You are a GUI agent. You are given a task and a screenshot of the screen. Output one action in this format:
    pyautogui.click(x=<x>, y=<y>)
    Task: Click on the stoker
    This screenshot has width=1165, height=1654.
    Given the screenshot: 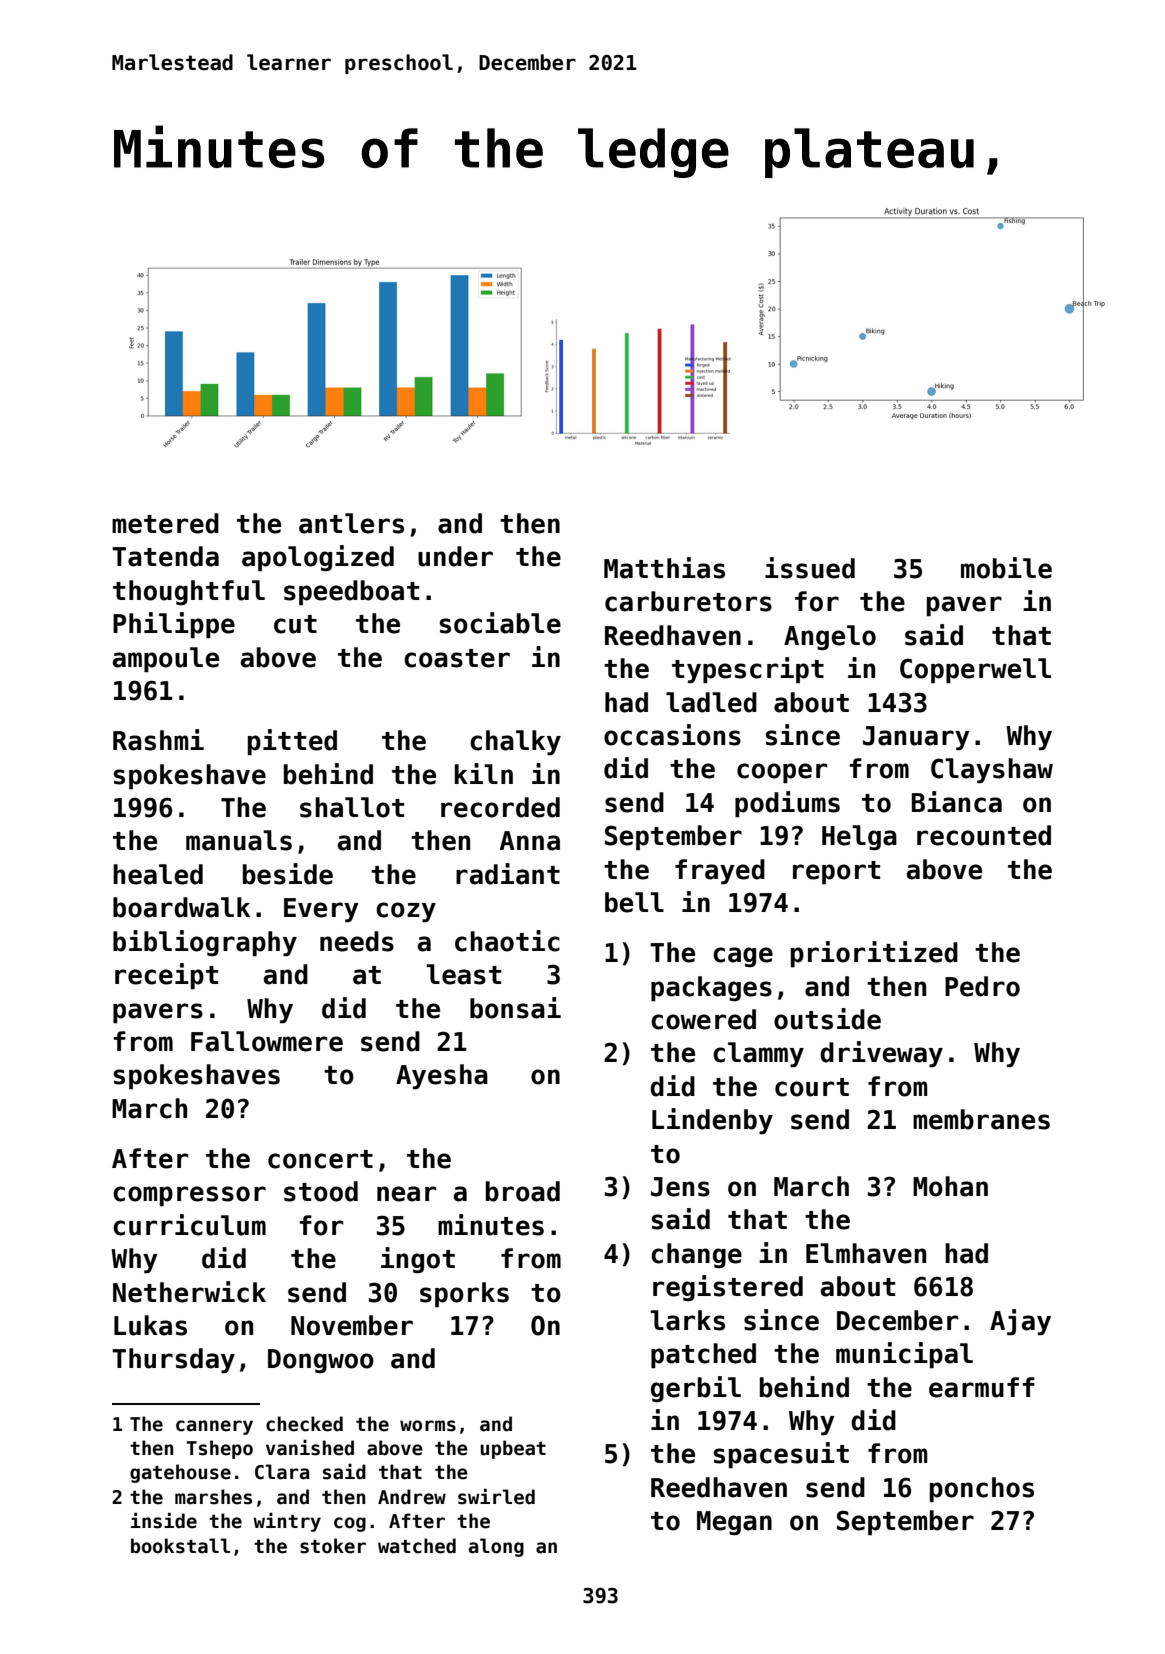 What is the action you would take?
    pyautogui.click(x=333, y=1546)
